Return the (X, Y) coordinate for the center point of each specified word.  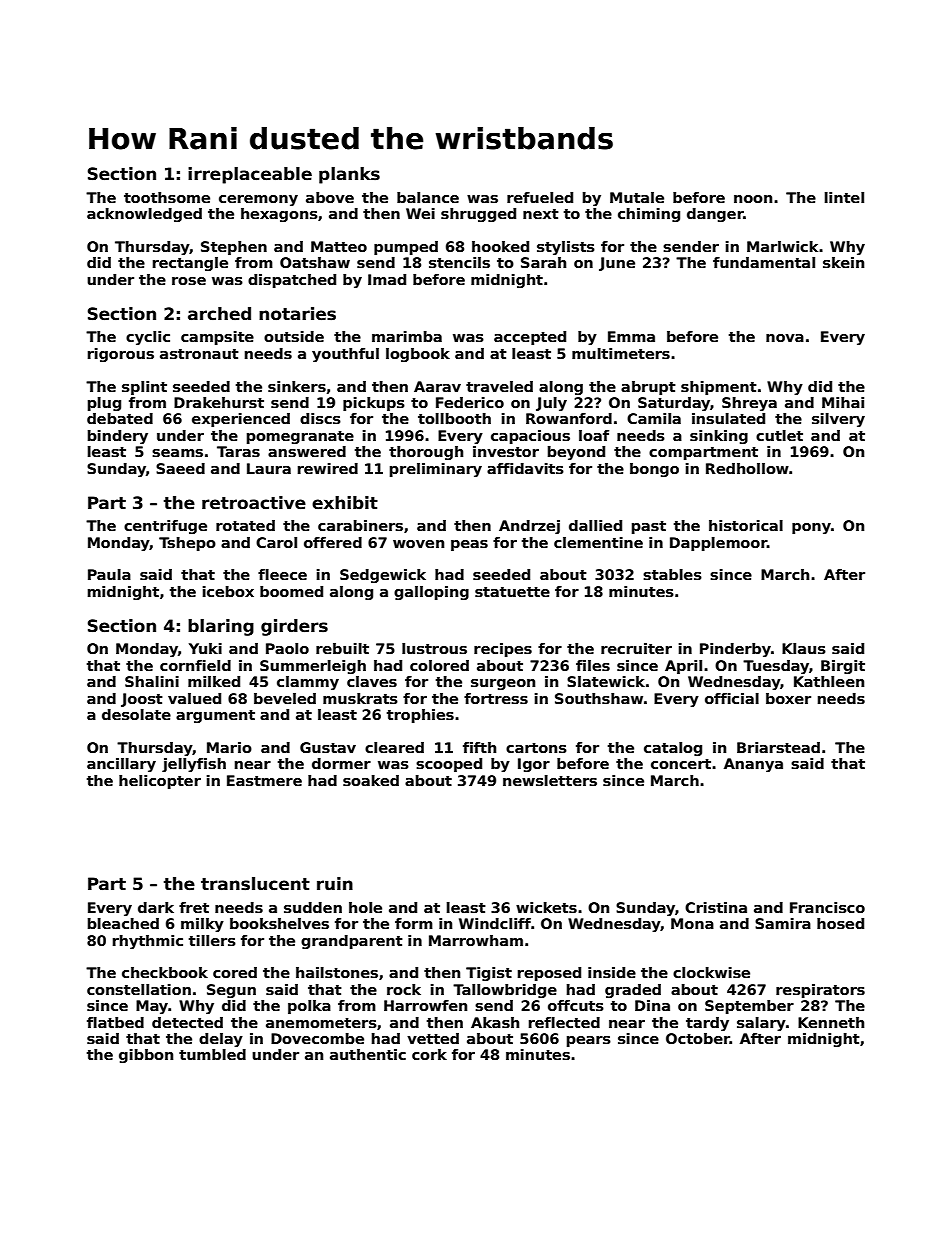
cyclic (148, 338)
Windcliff (495, 923)
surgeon (503, 684)
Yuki (205, 648)
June (617, 264)
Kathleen (829, 681)
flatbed (115, 1022)
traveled (499, 386)
